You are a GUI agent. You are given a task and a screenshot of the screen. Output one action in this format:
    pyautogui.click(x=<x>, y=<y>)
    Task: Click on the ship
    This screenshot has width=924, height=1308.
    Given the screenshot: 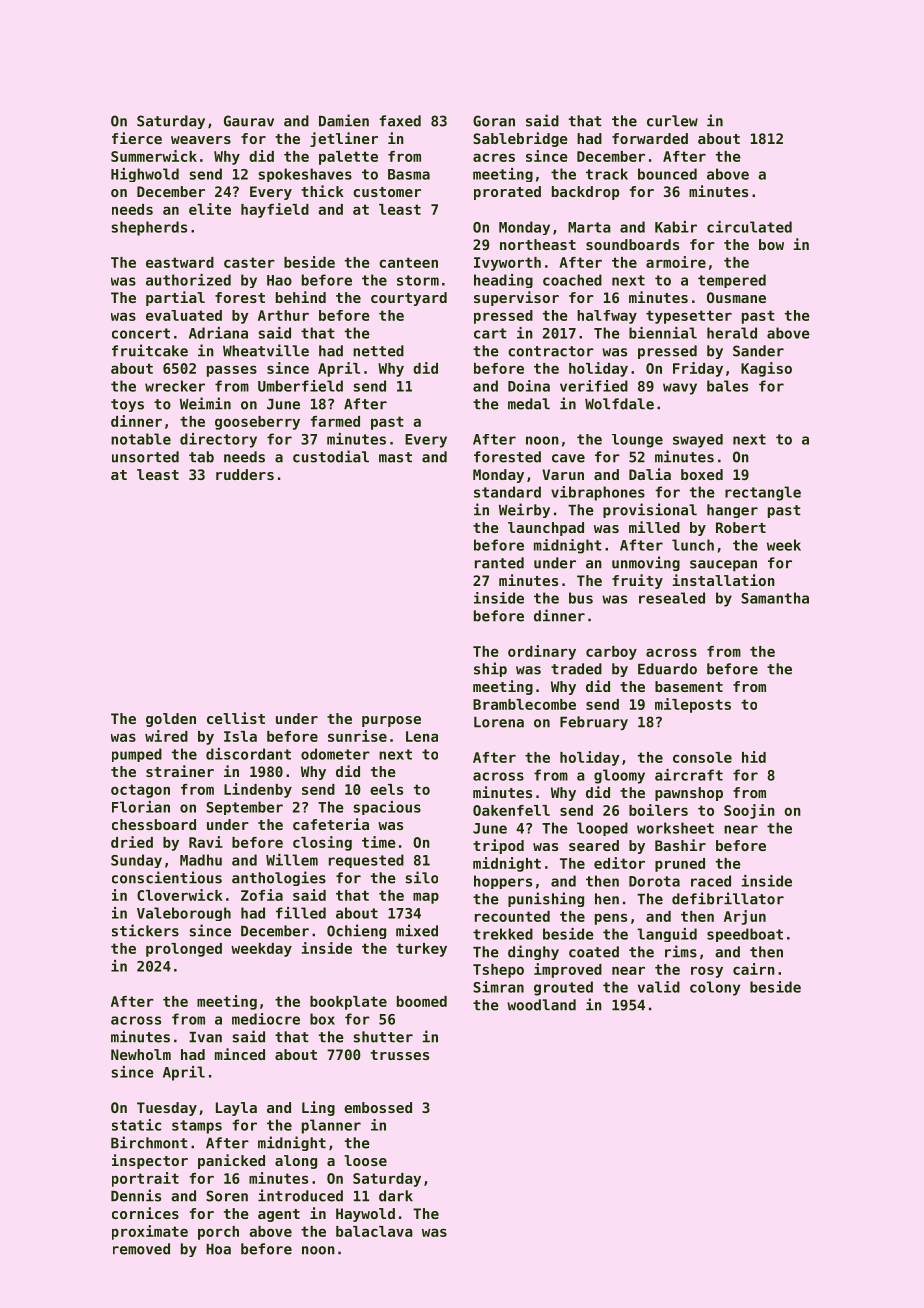 What is the action you would take?
    pyautogui.click(x=490, y=669)
